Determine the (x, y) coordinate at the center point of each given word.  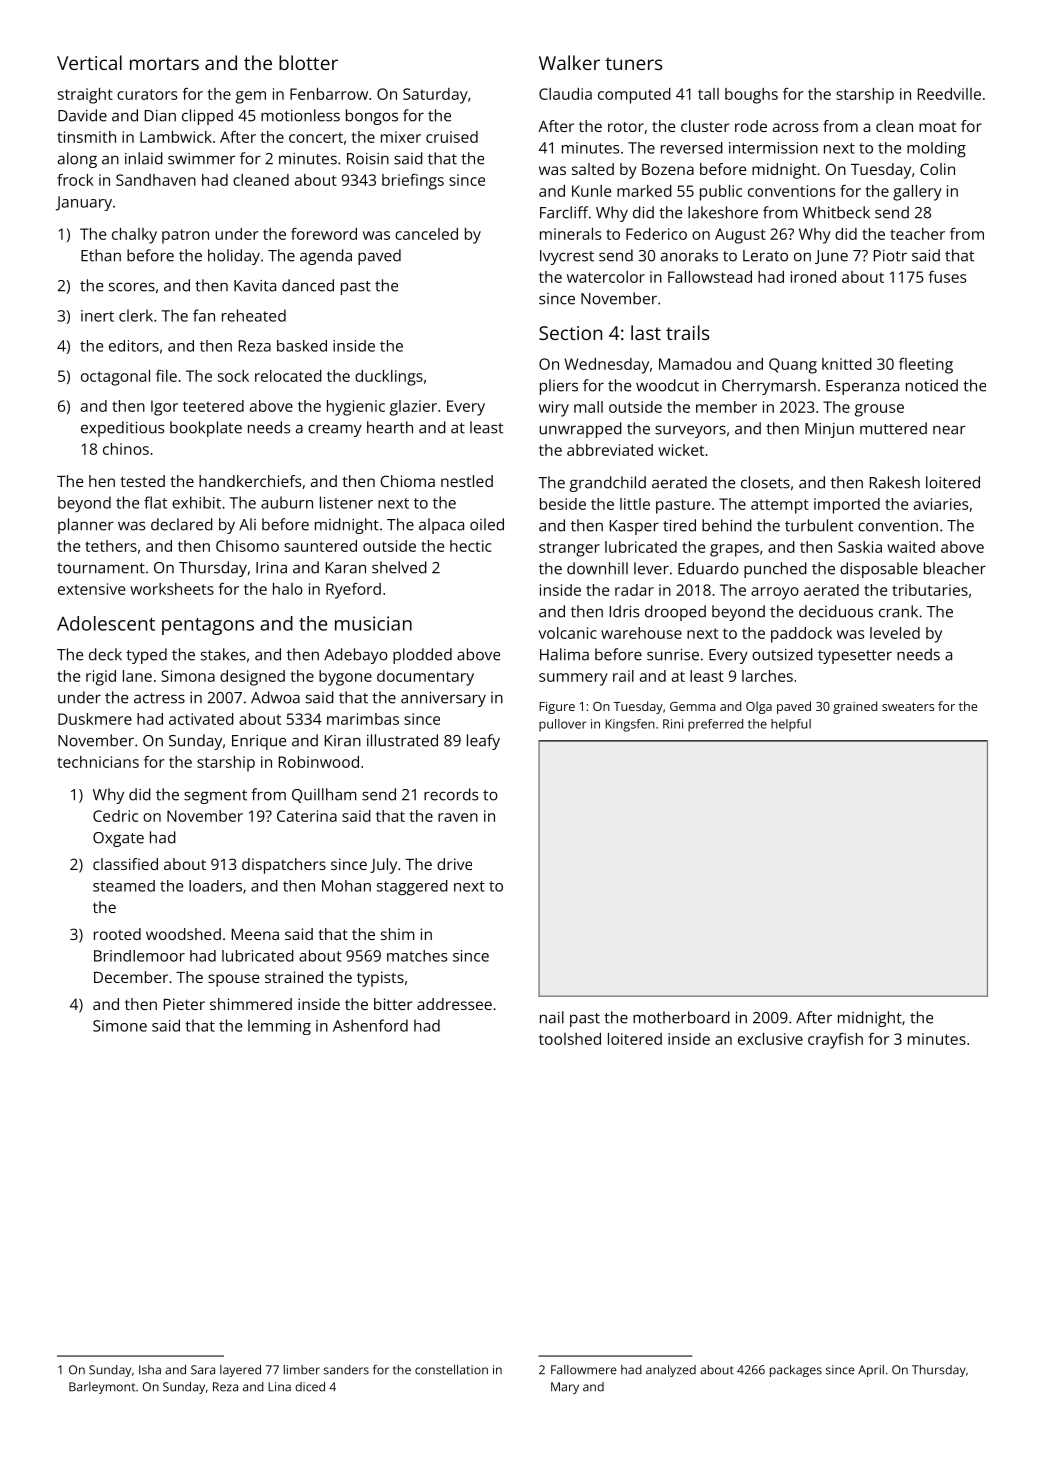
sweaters (908, 706)
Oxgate (118, 839)
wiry (554, 409)
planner (86, 526)
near (949, 430)
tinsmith (86, 137)
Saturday (435, 96)
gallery (917, 193)
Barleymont (102, 1388)
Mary (565, 1388)
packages (796, 1371)
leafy (483, 742)
